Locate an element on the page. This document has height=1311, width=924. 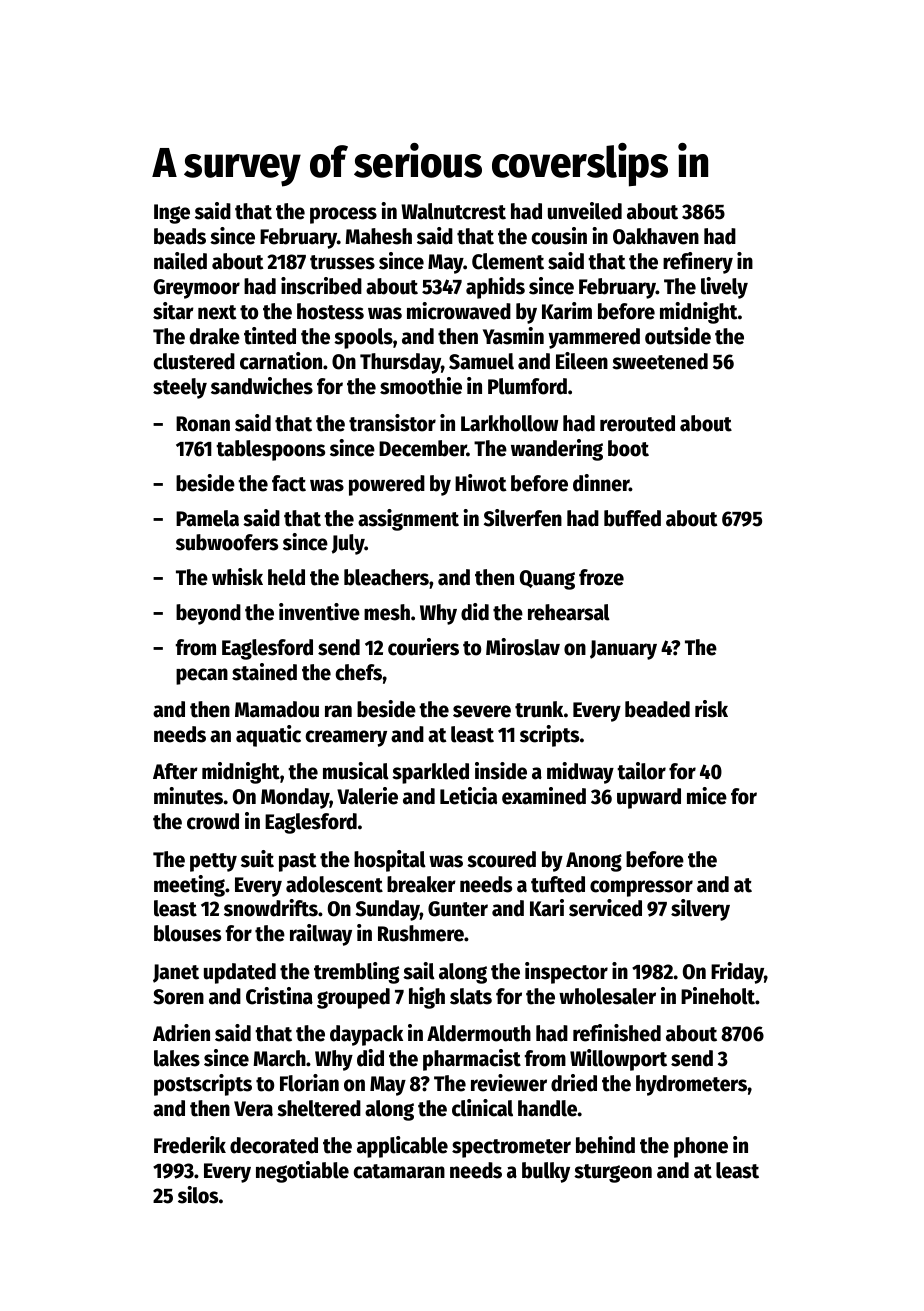
rerouted is located at coordinates (637, 423).
